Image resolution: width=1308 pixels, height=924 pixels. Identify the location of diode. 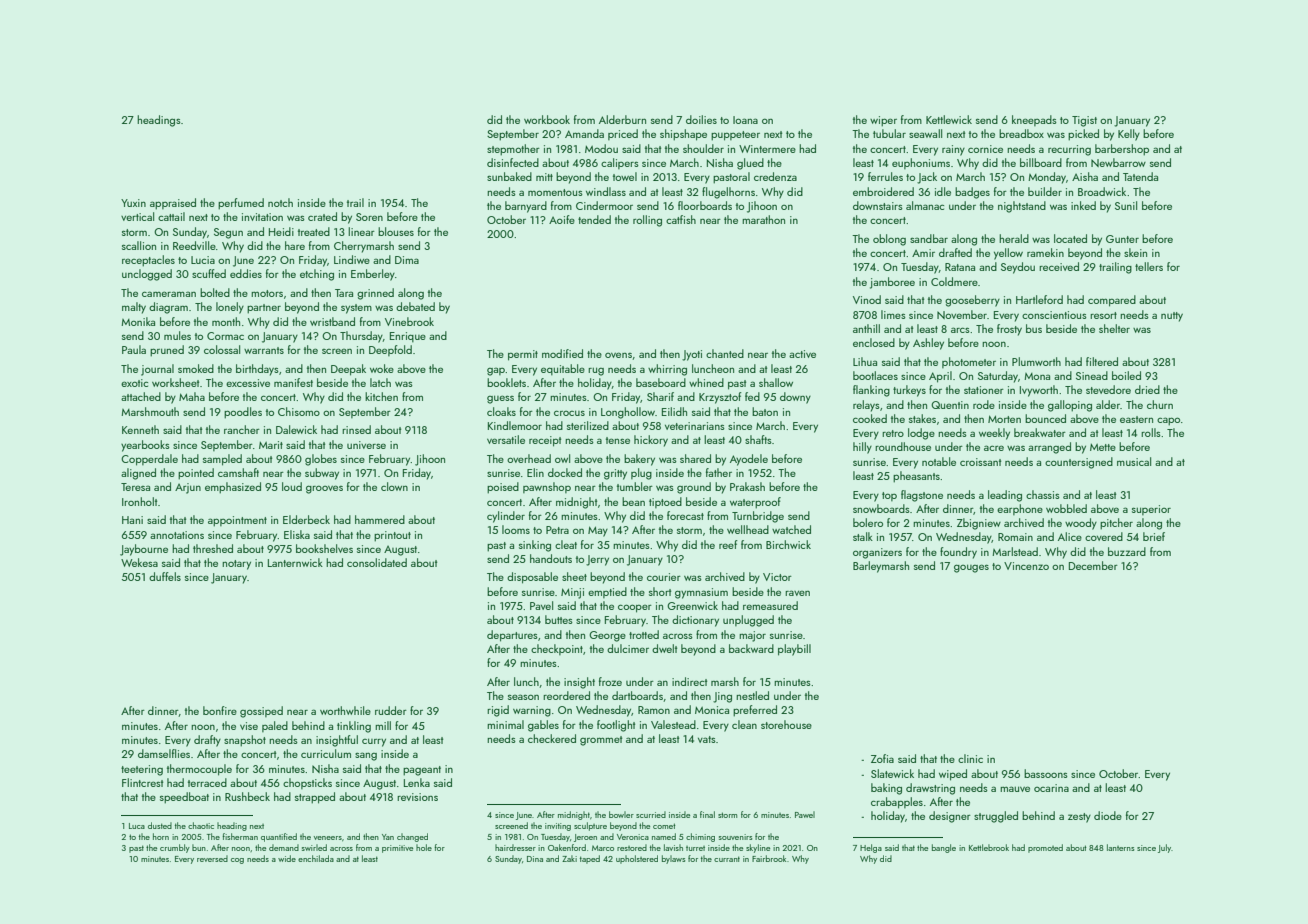
(1108, 815).
